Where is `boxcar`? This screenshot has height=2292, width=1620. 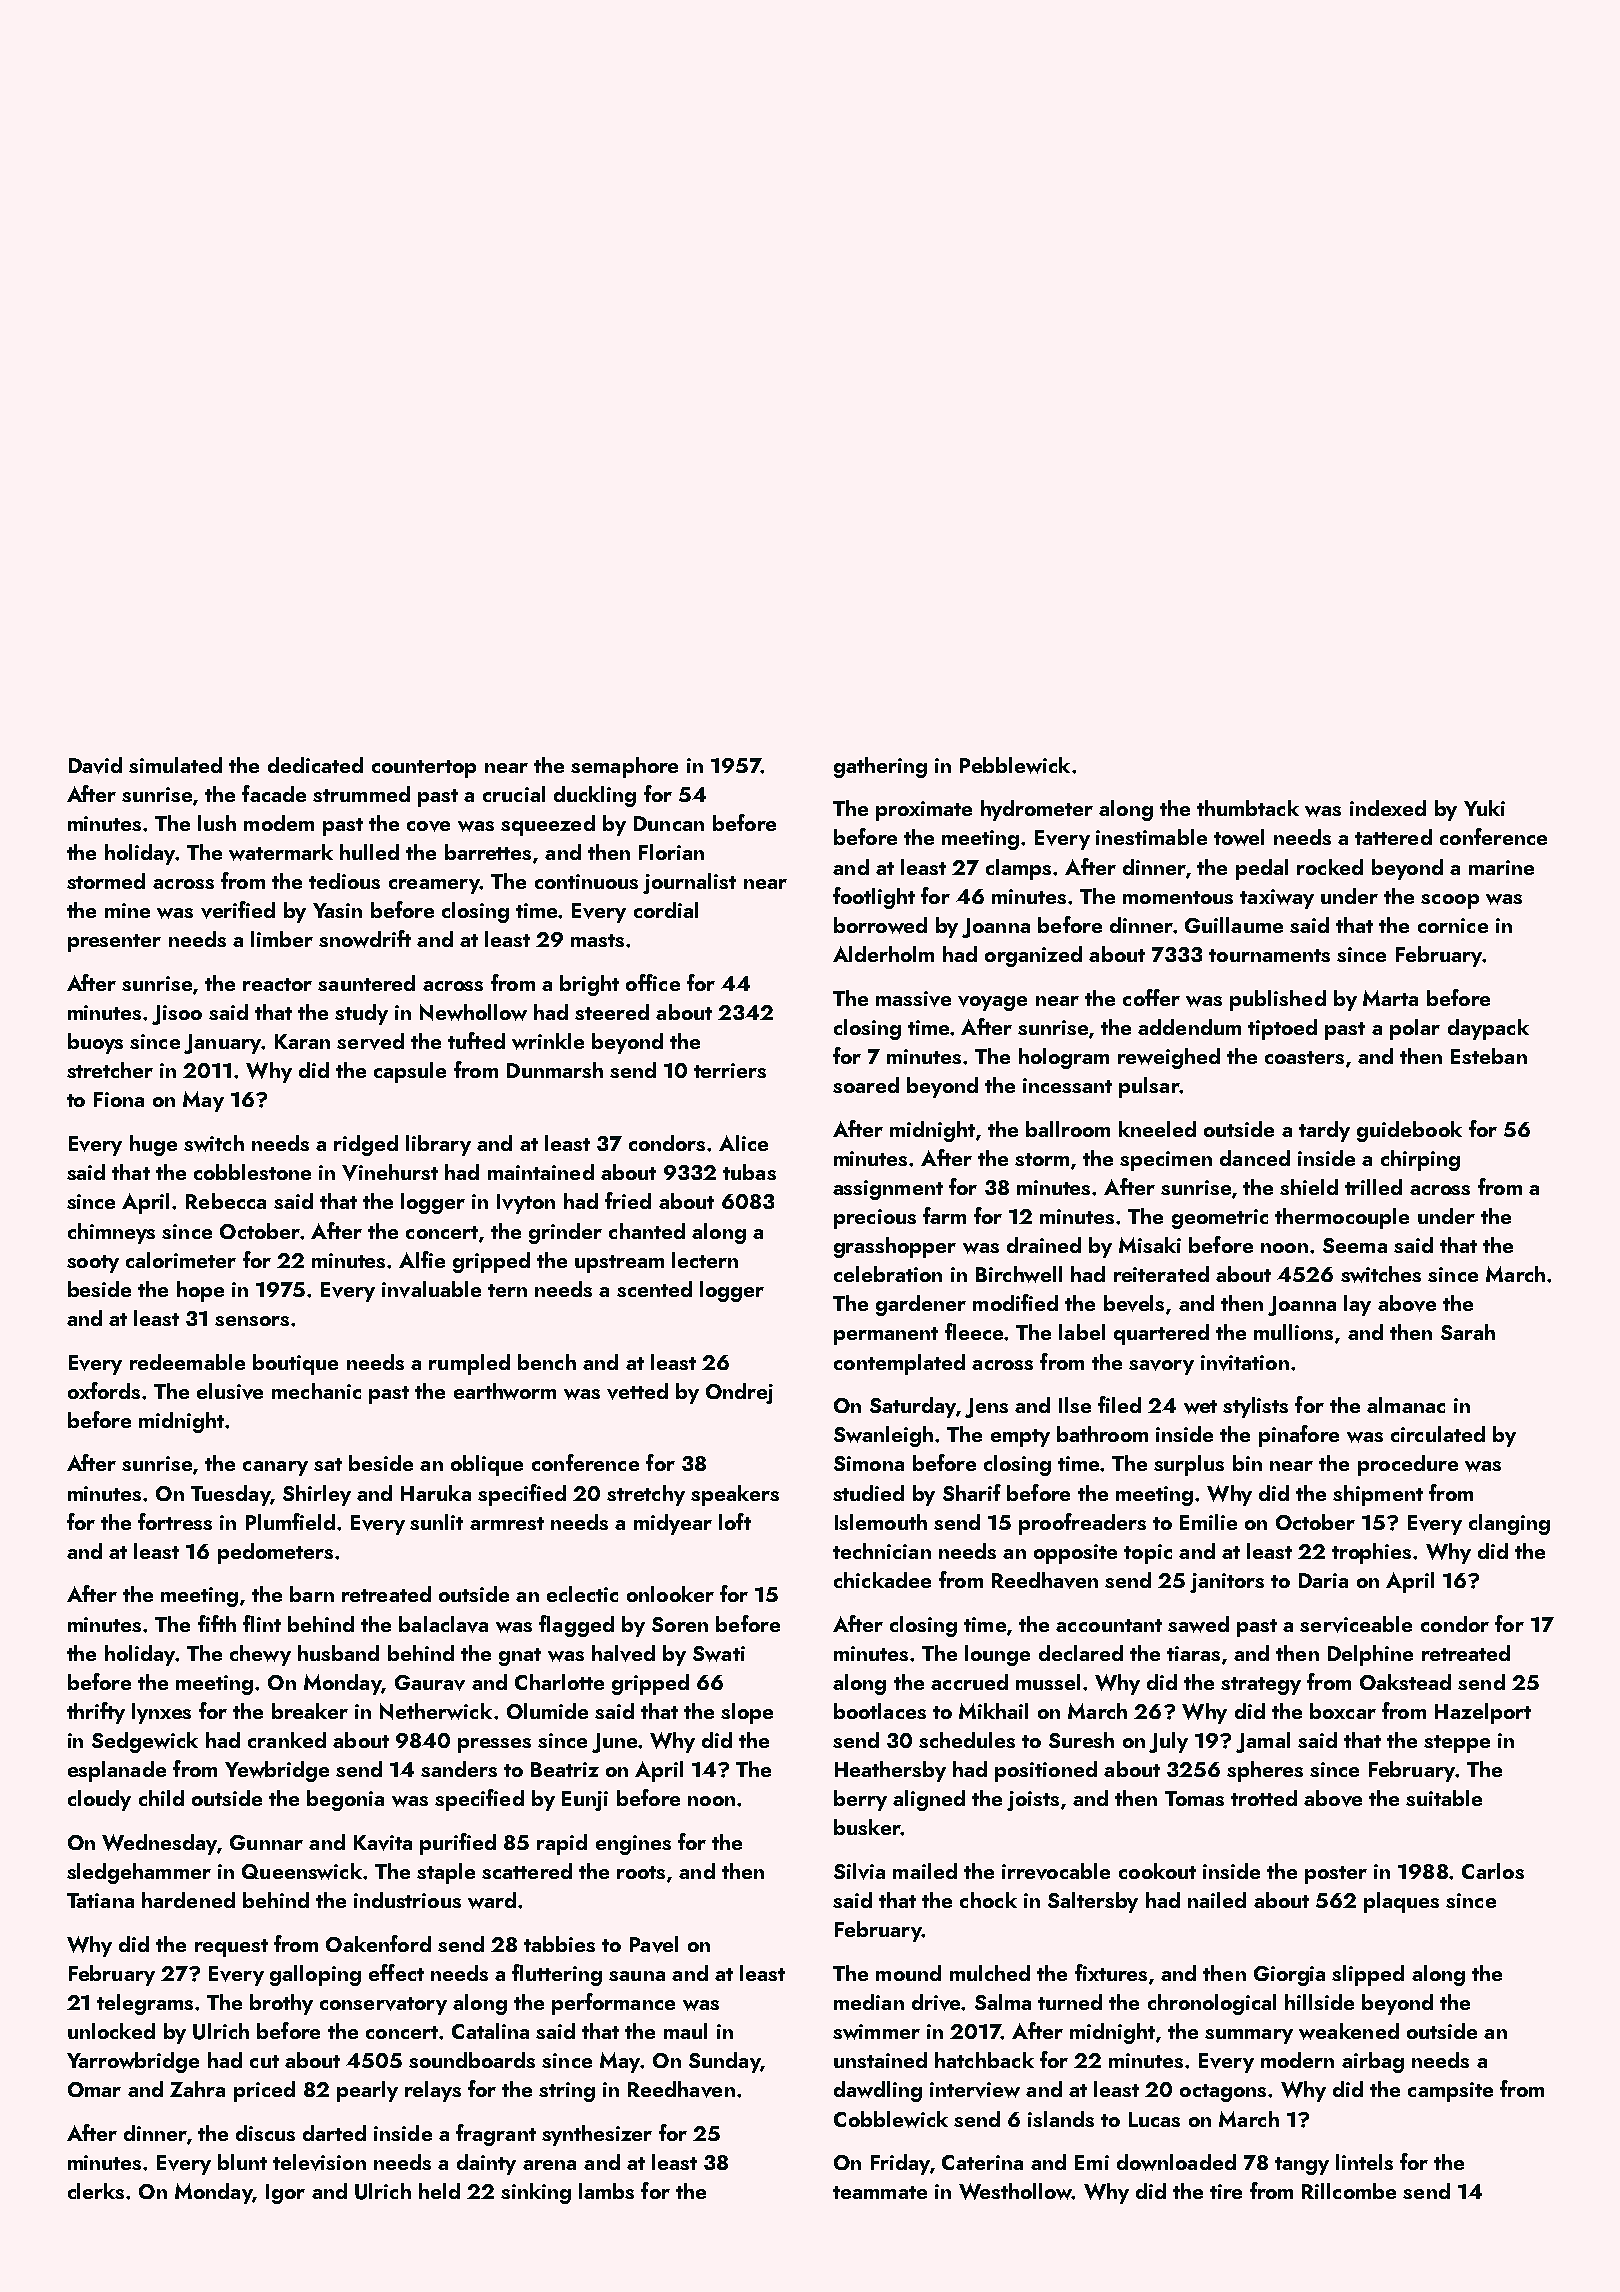
boxcar is located at coordinates (1343, 1711).
